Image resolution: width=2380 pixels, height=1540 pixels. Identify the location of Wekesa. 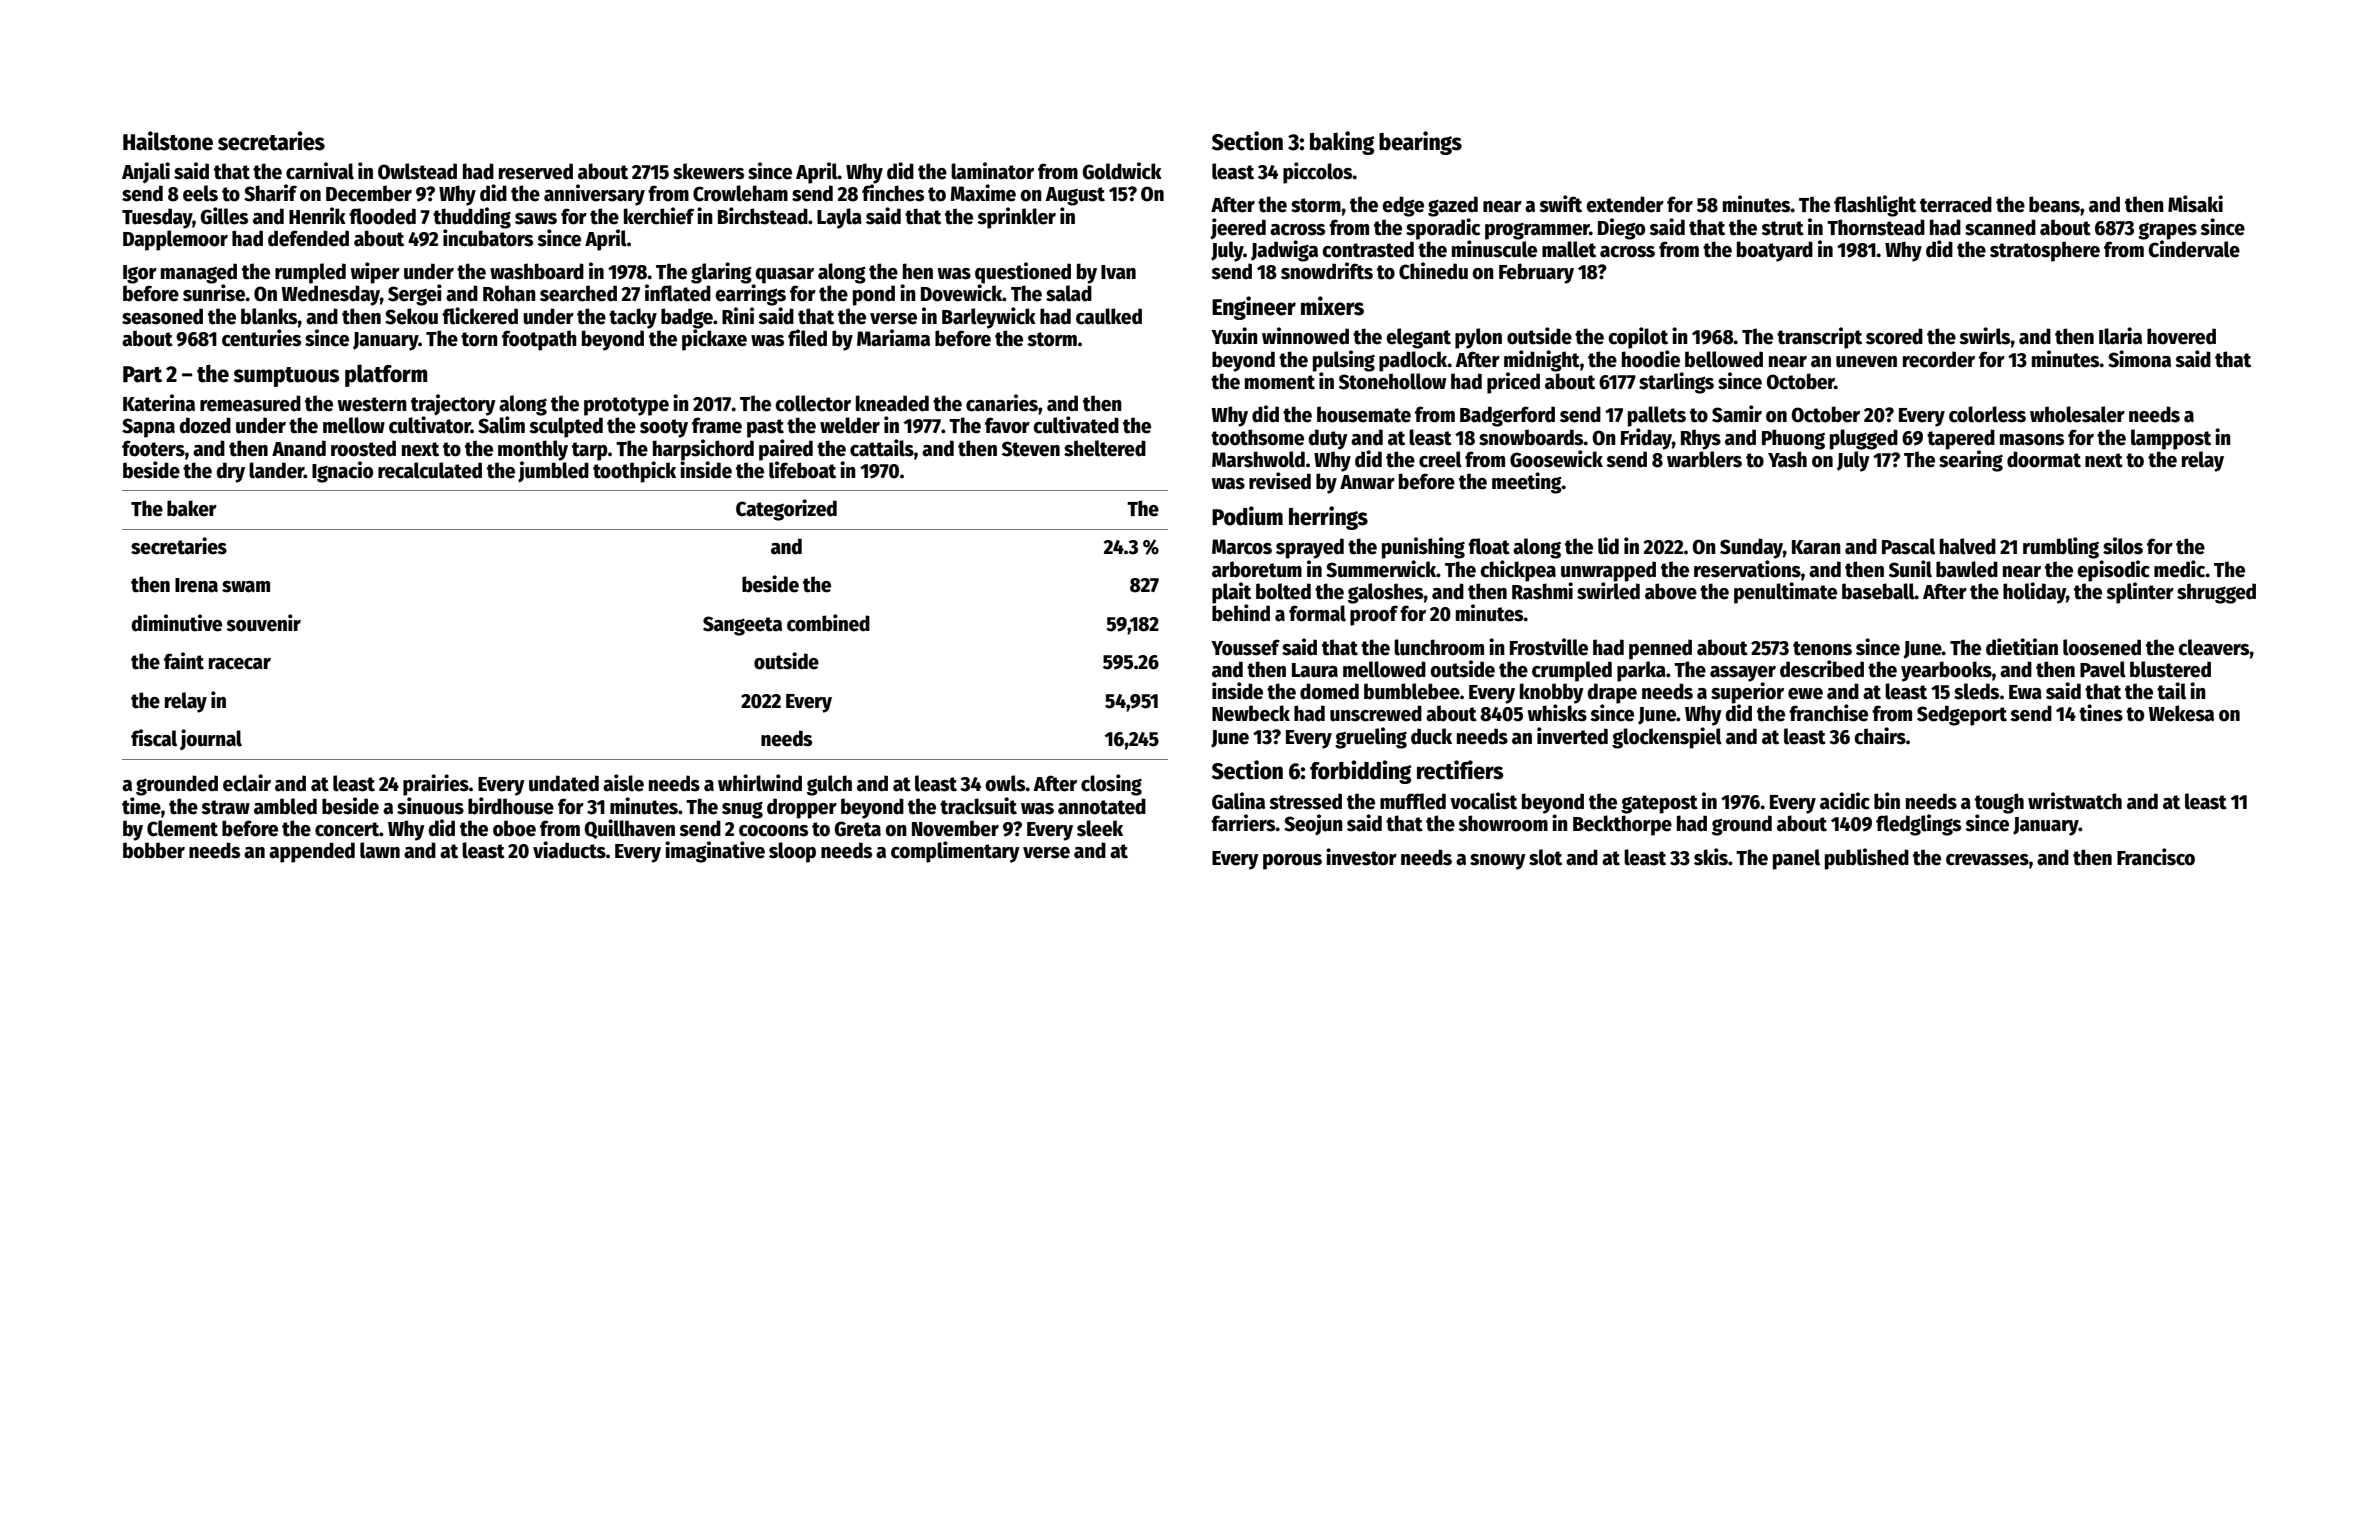
(2181, 713).
